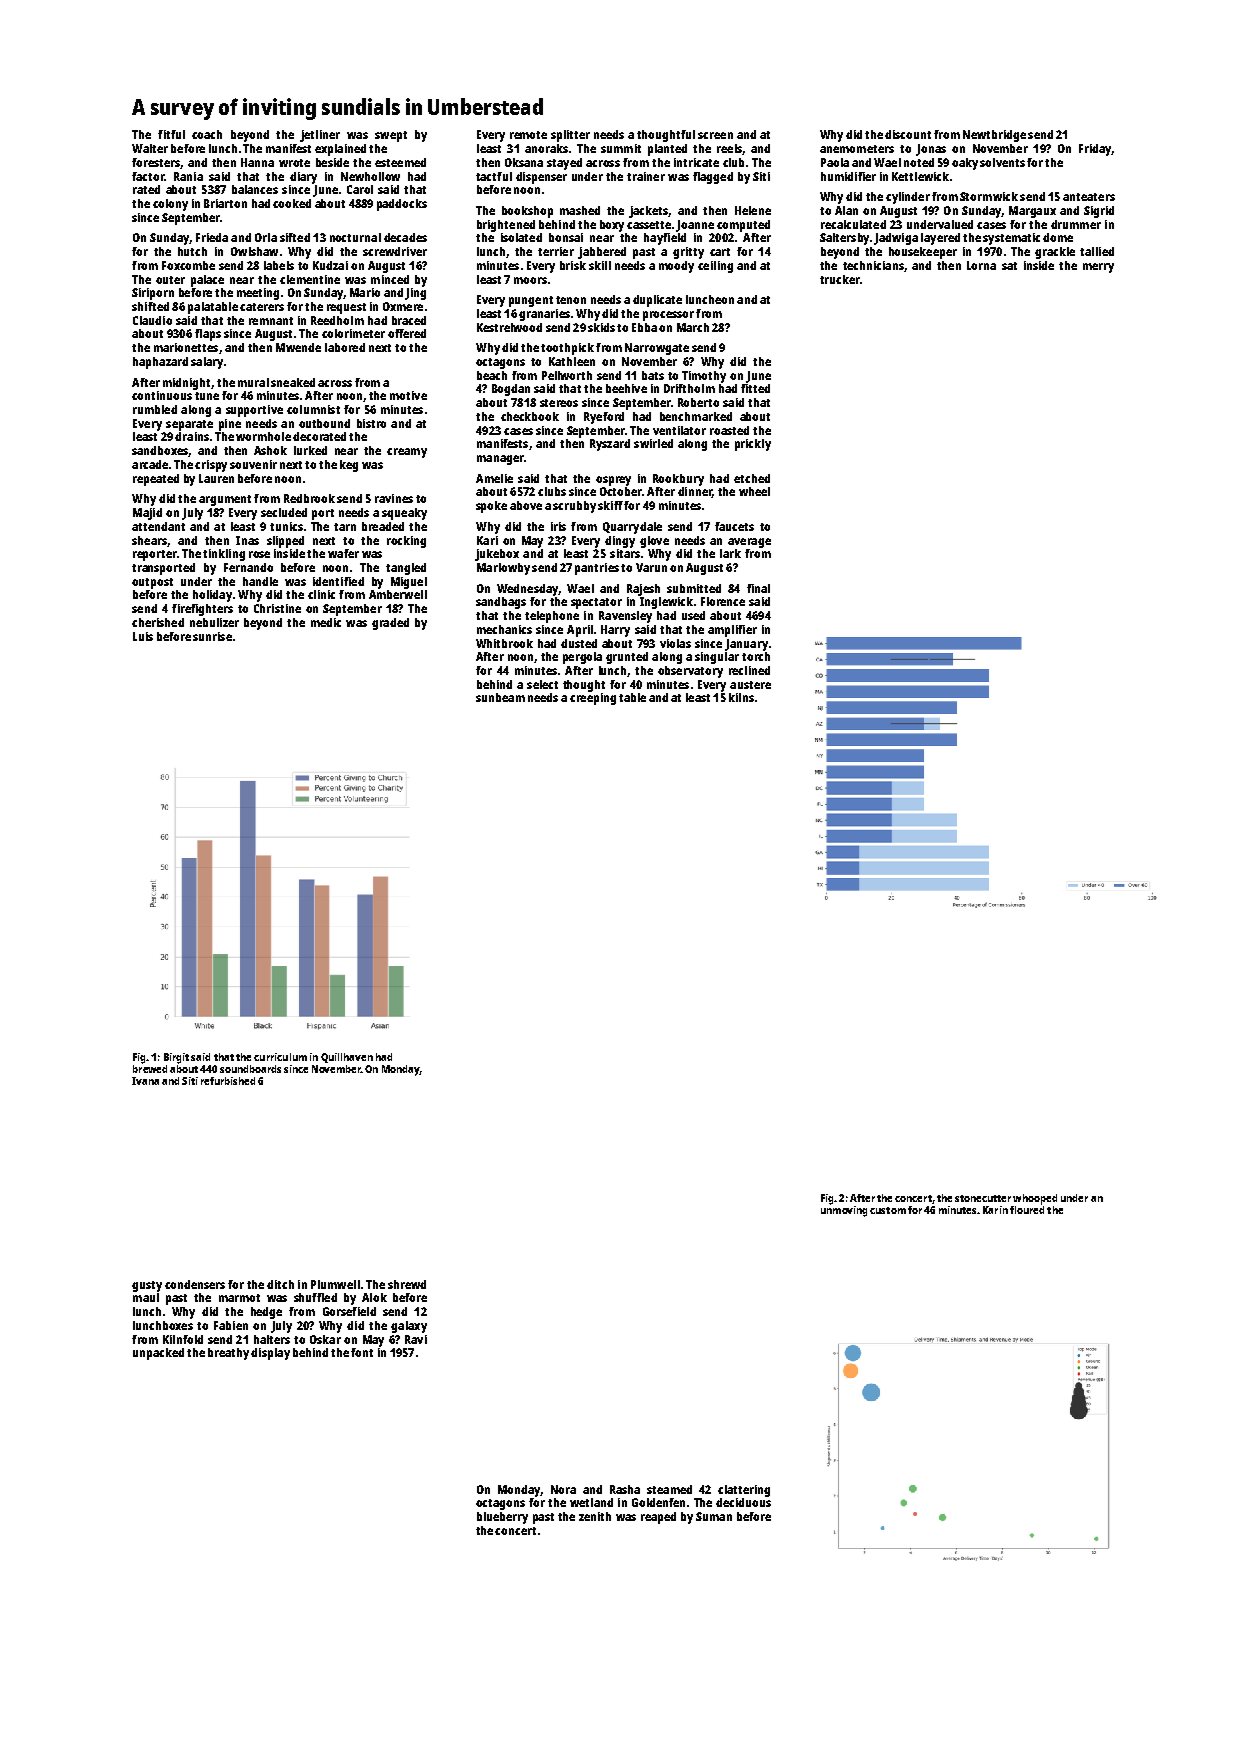 The width and height of the screenshot is (1247, 1764). I want to click on brewed, so click(150, 1069).
